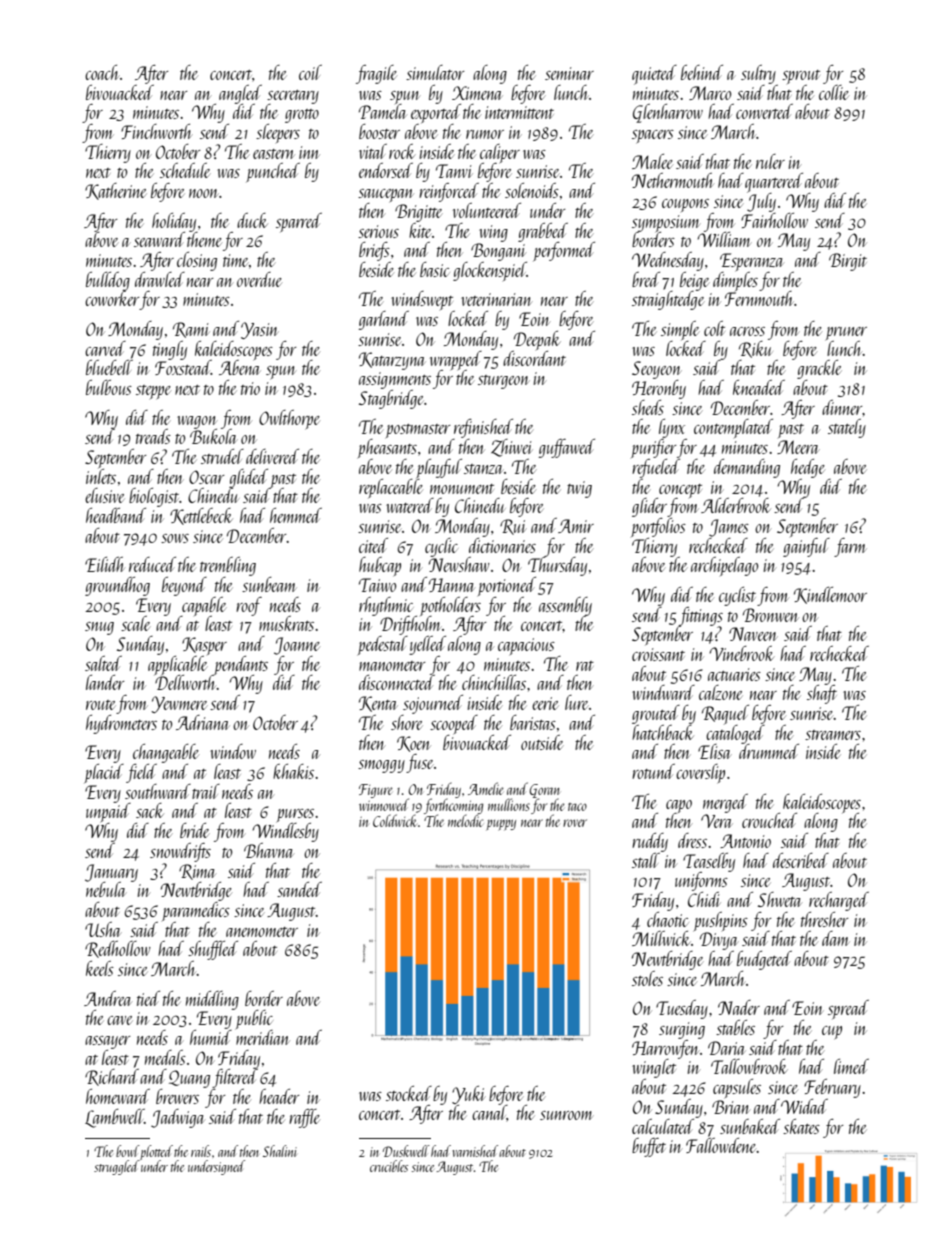 The width and height of the screenshot is (952, 1233). I want to click on placid, so click(104, 773).
